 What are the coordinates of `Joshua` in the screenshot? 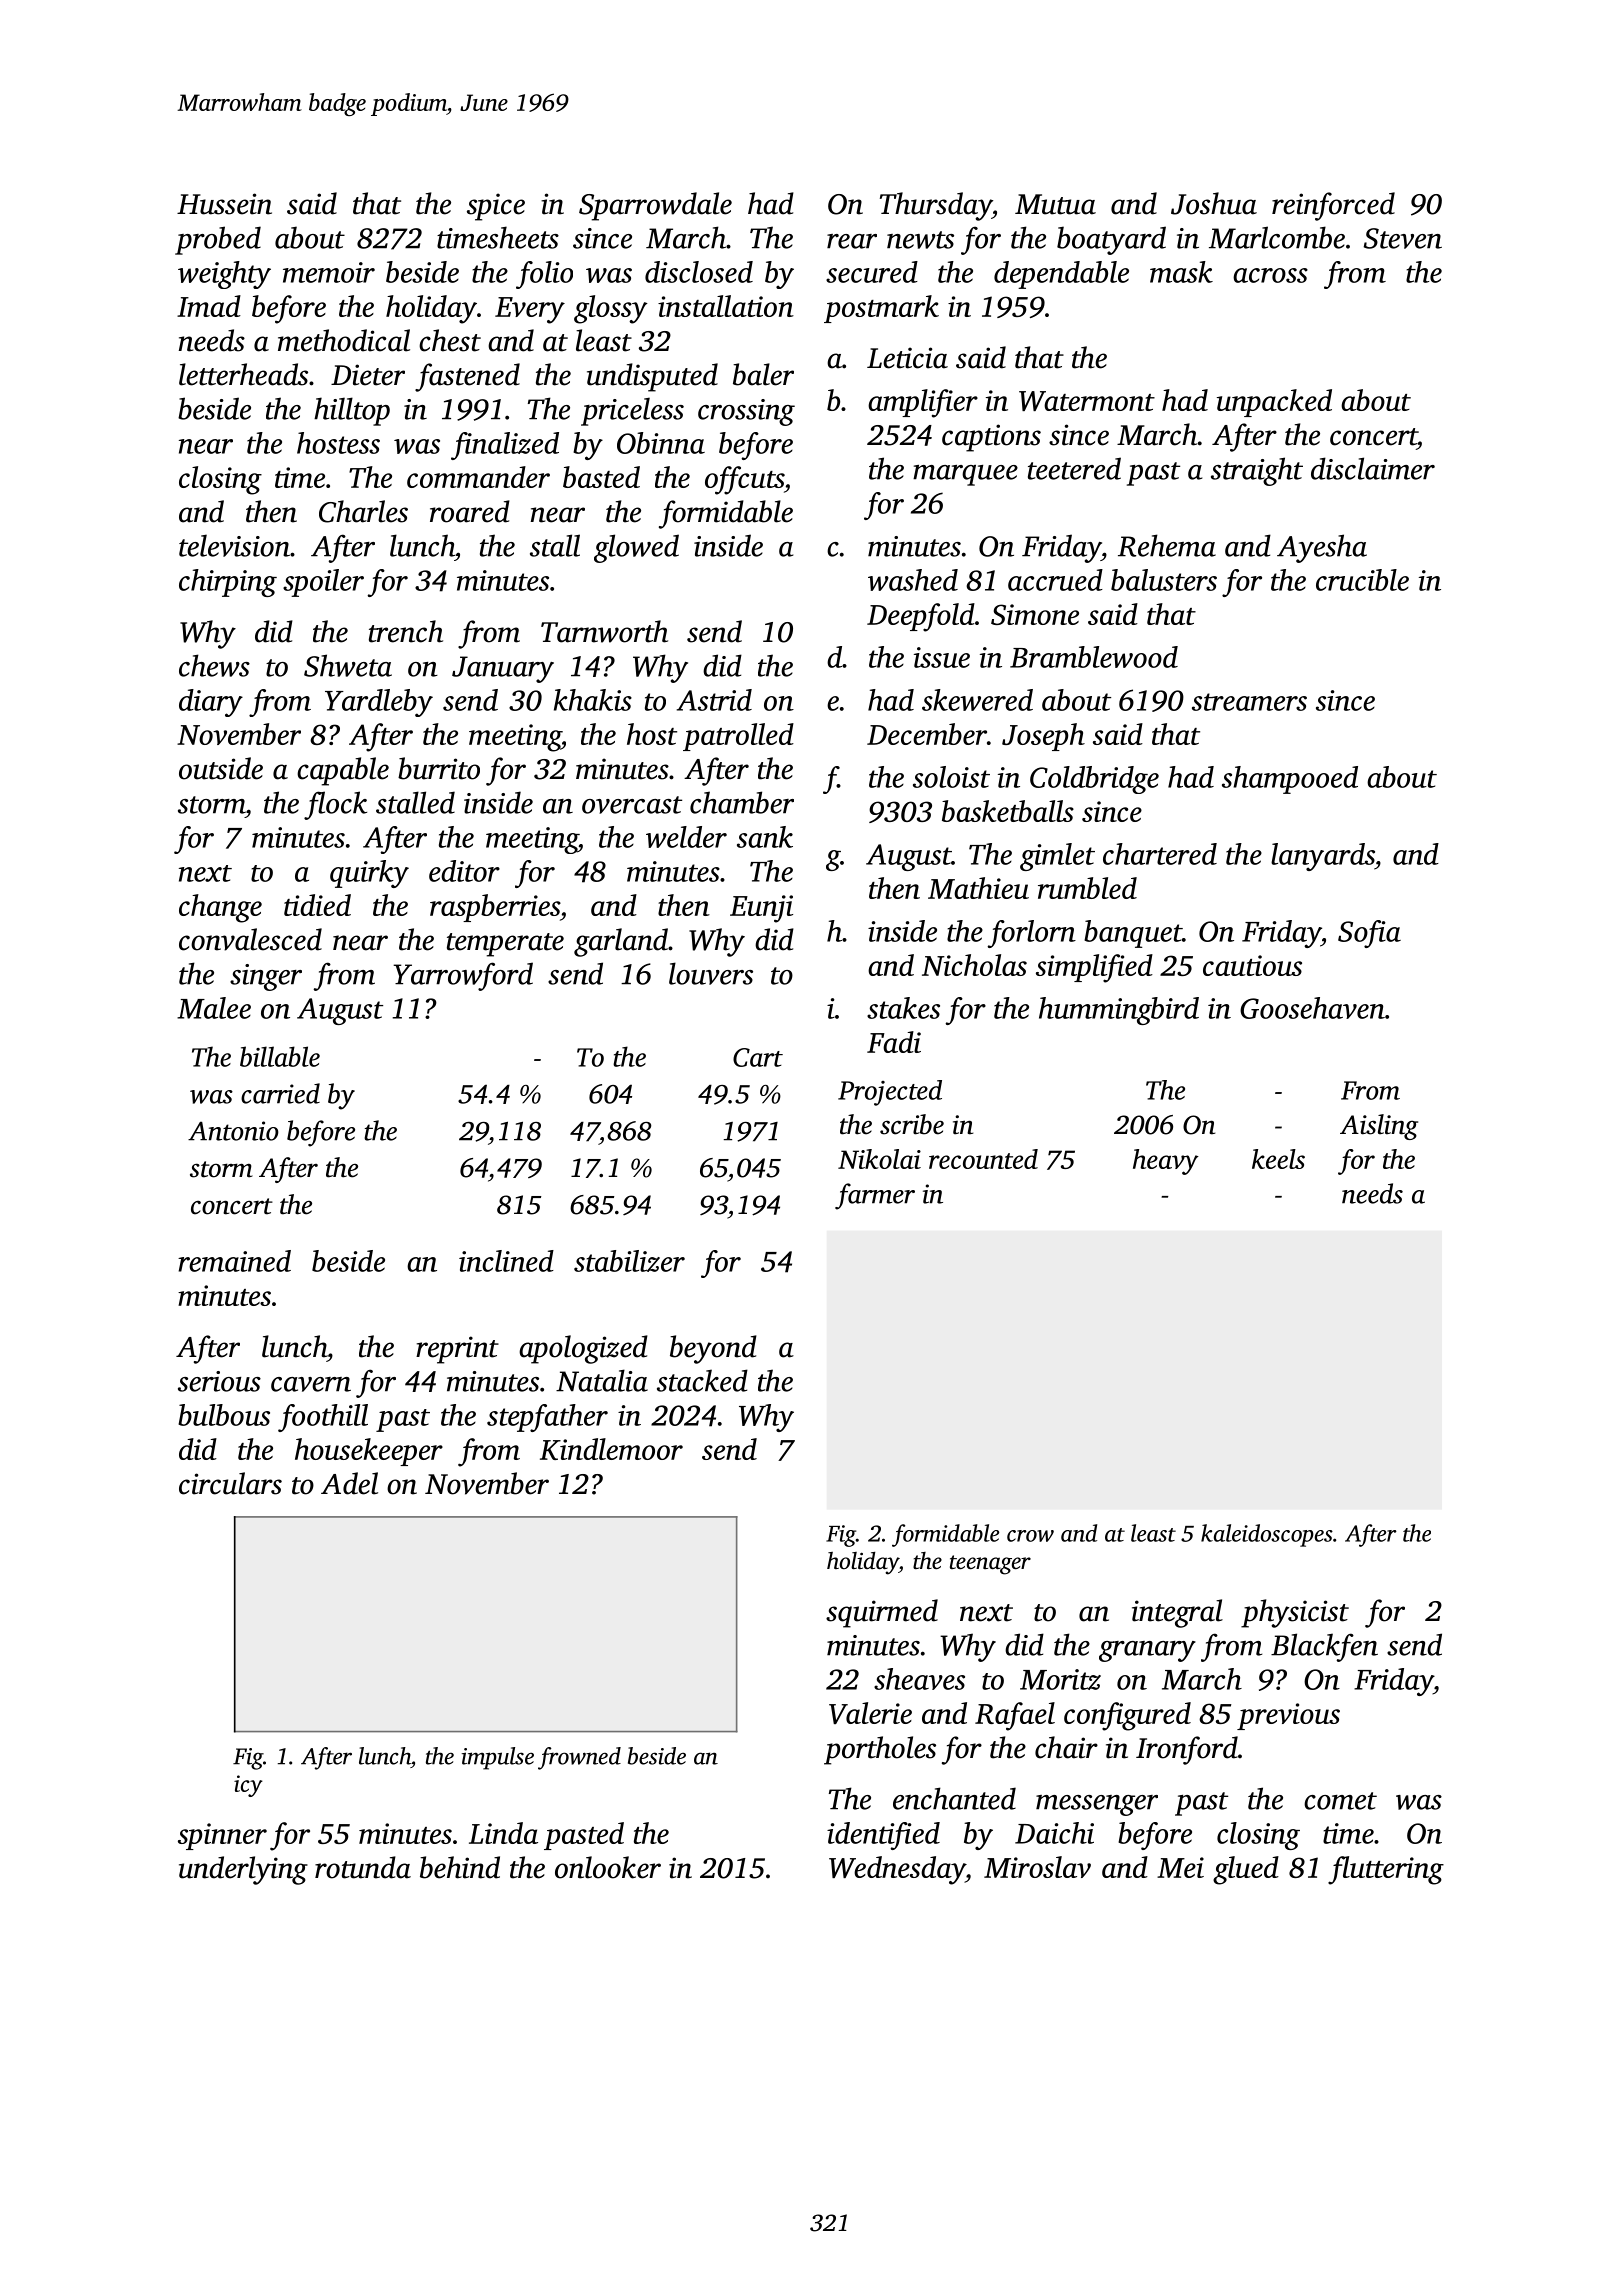 It's located at (1214, 203).
